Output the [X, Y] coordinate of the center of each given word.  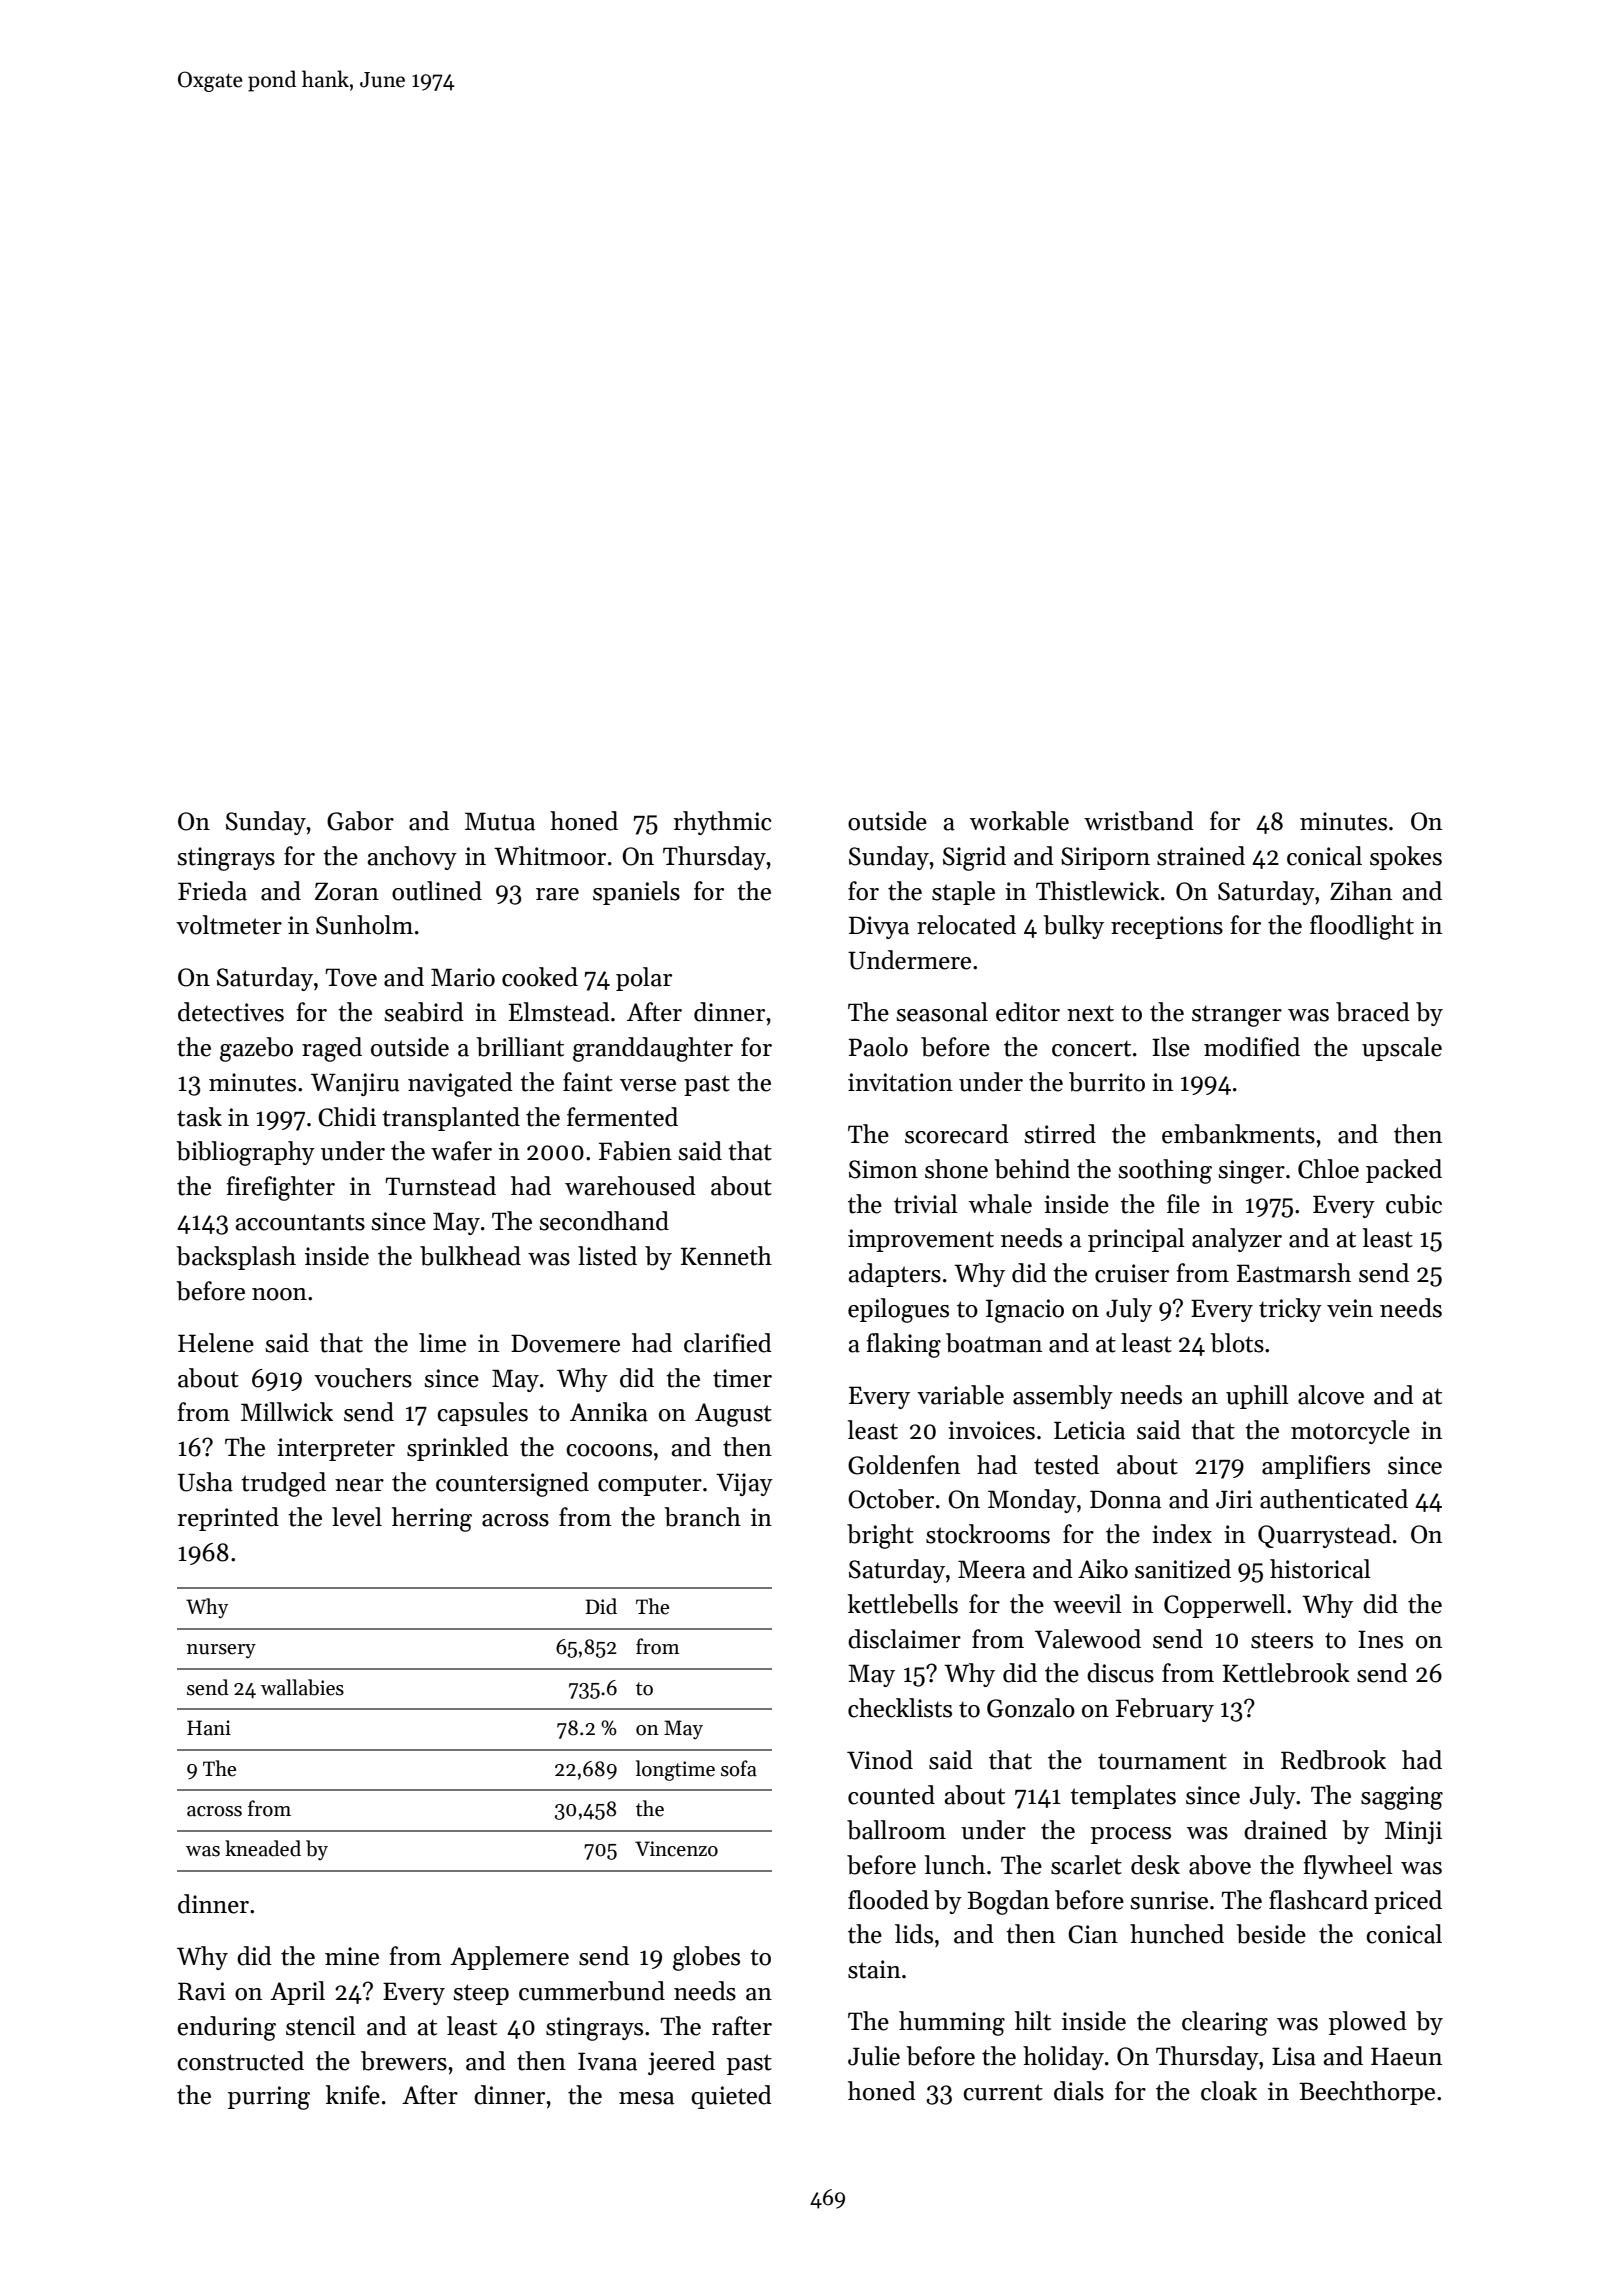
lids [914, 1934]
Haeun [1406, 2056]
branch [702, 1517]
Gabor [360, 821]
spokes [1406, 858]
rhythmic [722, 823]
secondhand [604, 1221]
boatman [994, 1343]
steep [481, 1994]
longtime [675, 1770]
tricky [1290, 1310]
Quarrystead [1324, 1536]
